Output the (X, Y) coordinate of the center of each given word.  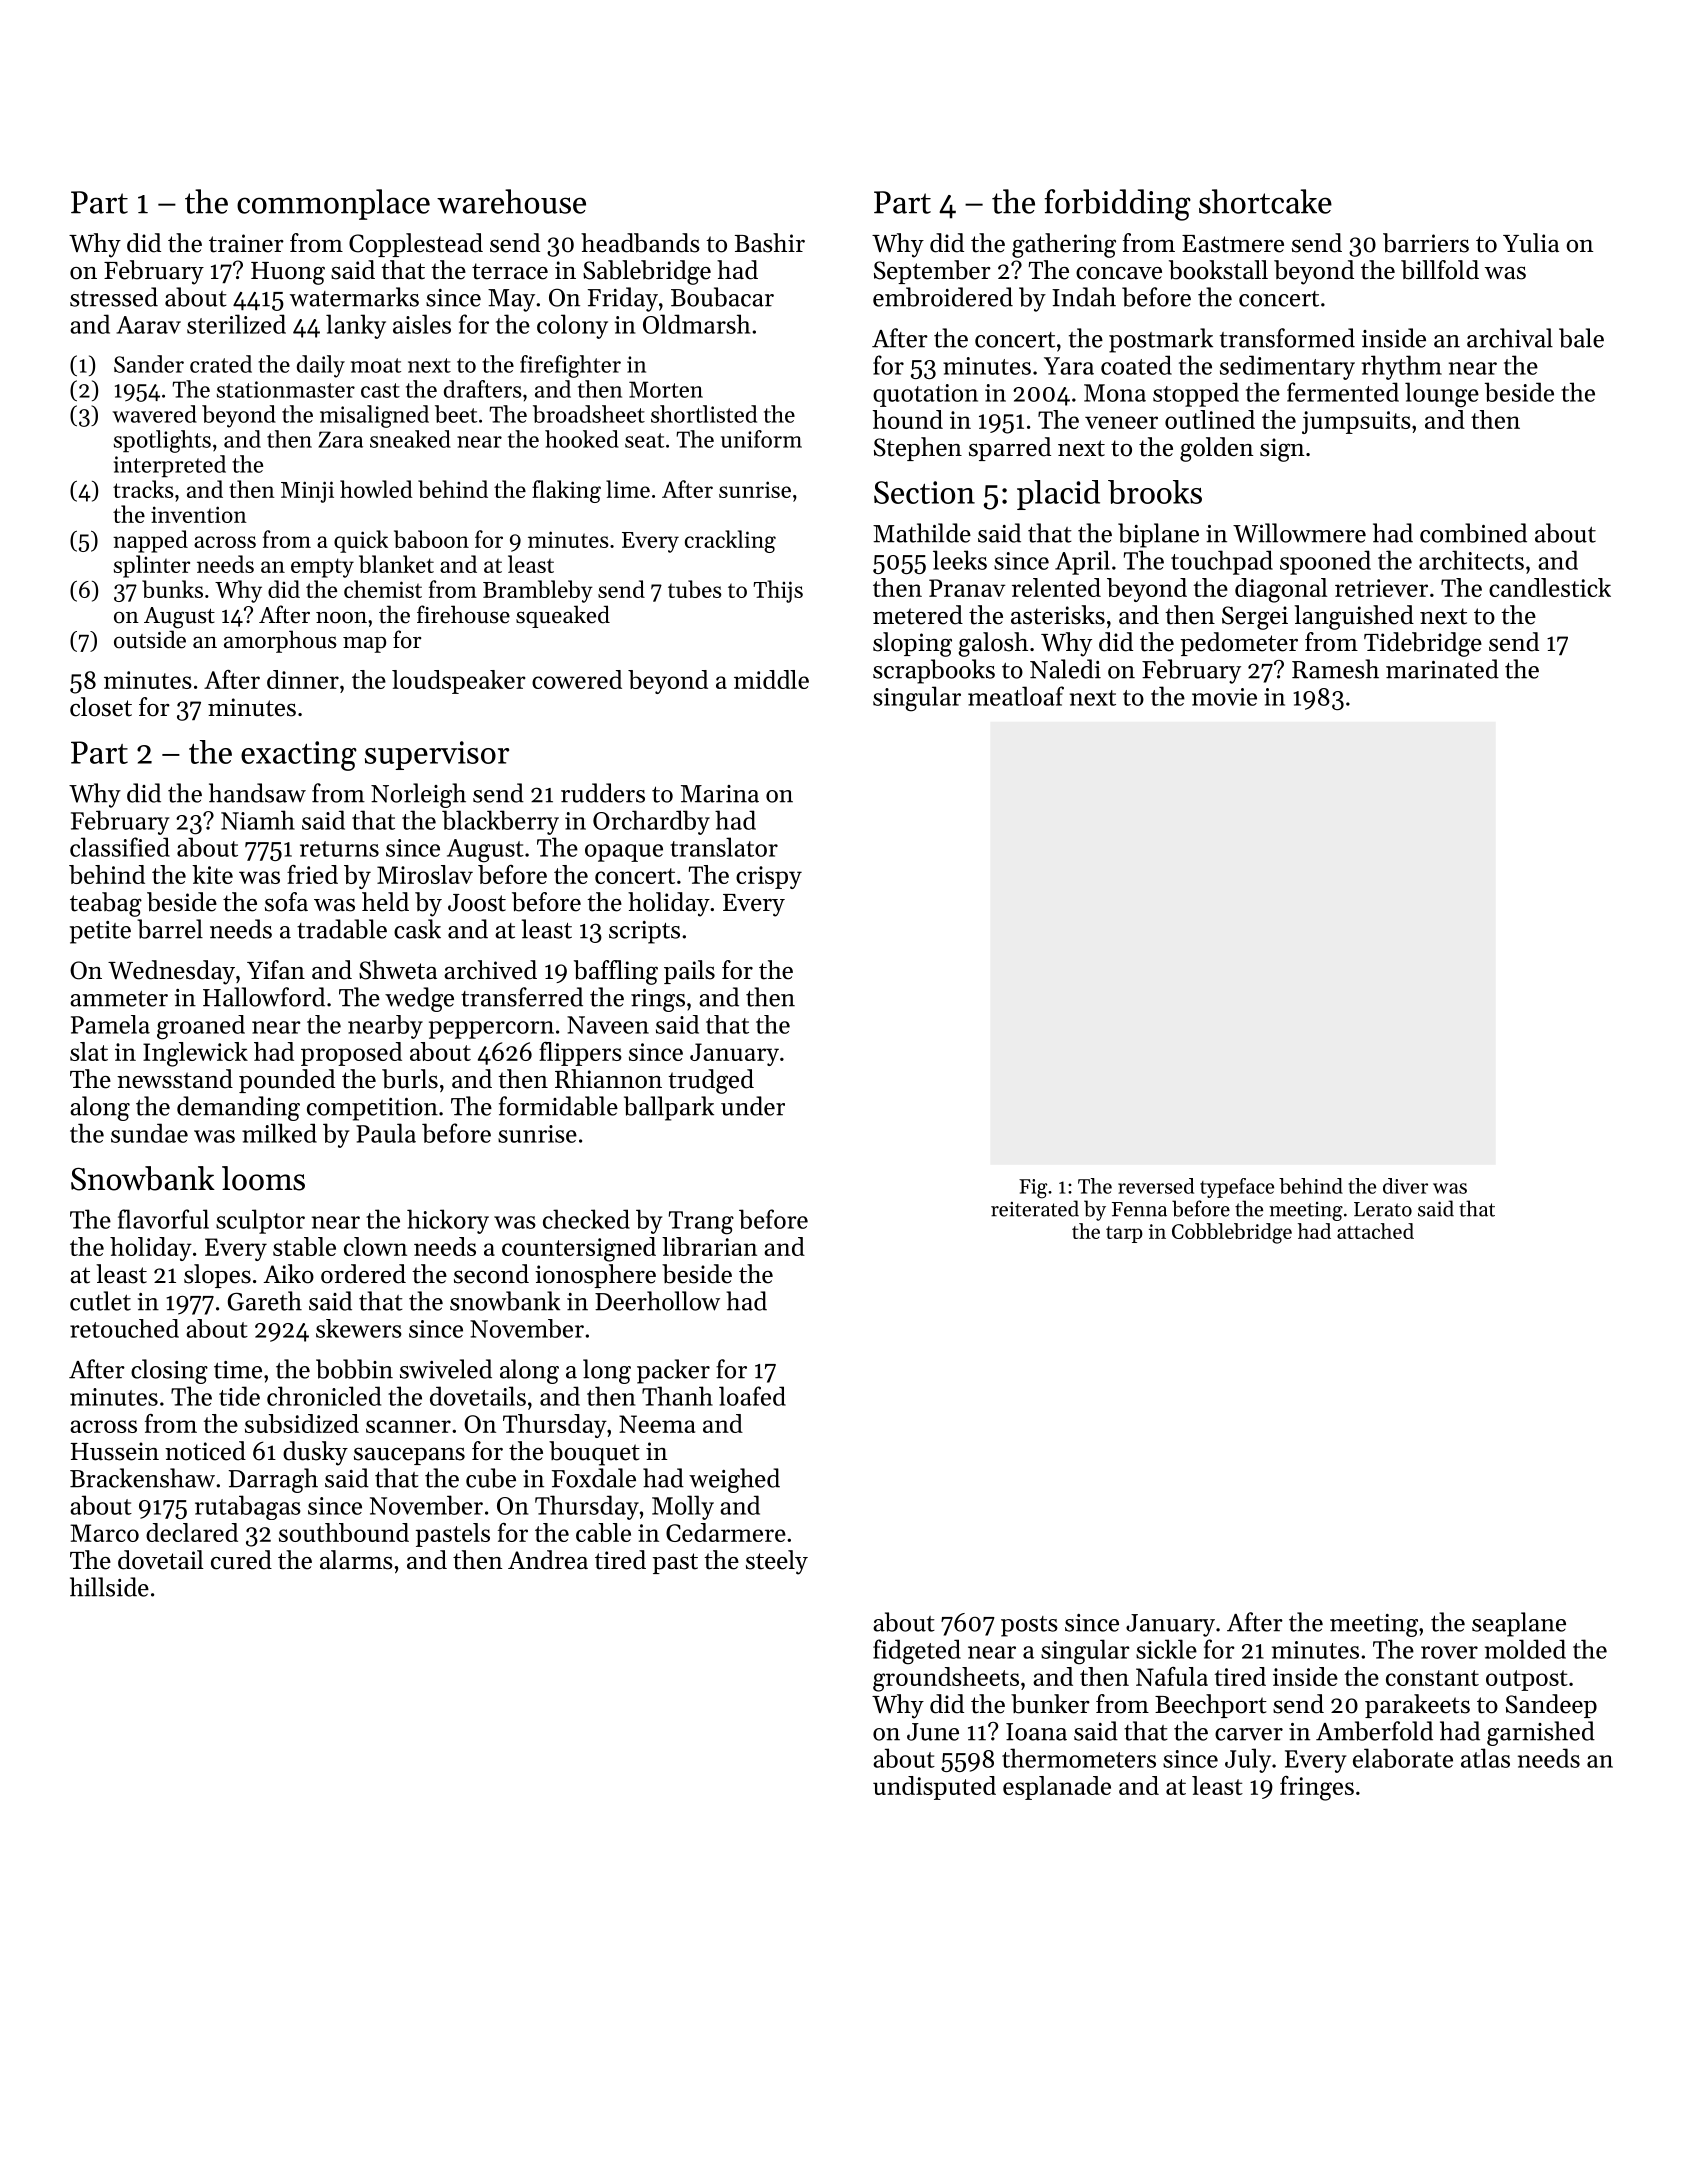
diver (1405, 1186)
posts (1029, 1626)
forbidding (1117, 205)
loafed (752, 1396)
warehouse (511, 201)
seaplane (1519, 1624)
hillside (109, 1587)
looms (263, 1178)
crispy (769, 877)
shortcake (1265, 201)
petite (100, 932)
